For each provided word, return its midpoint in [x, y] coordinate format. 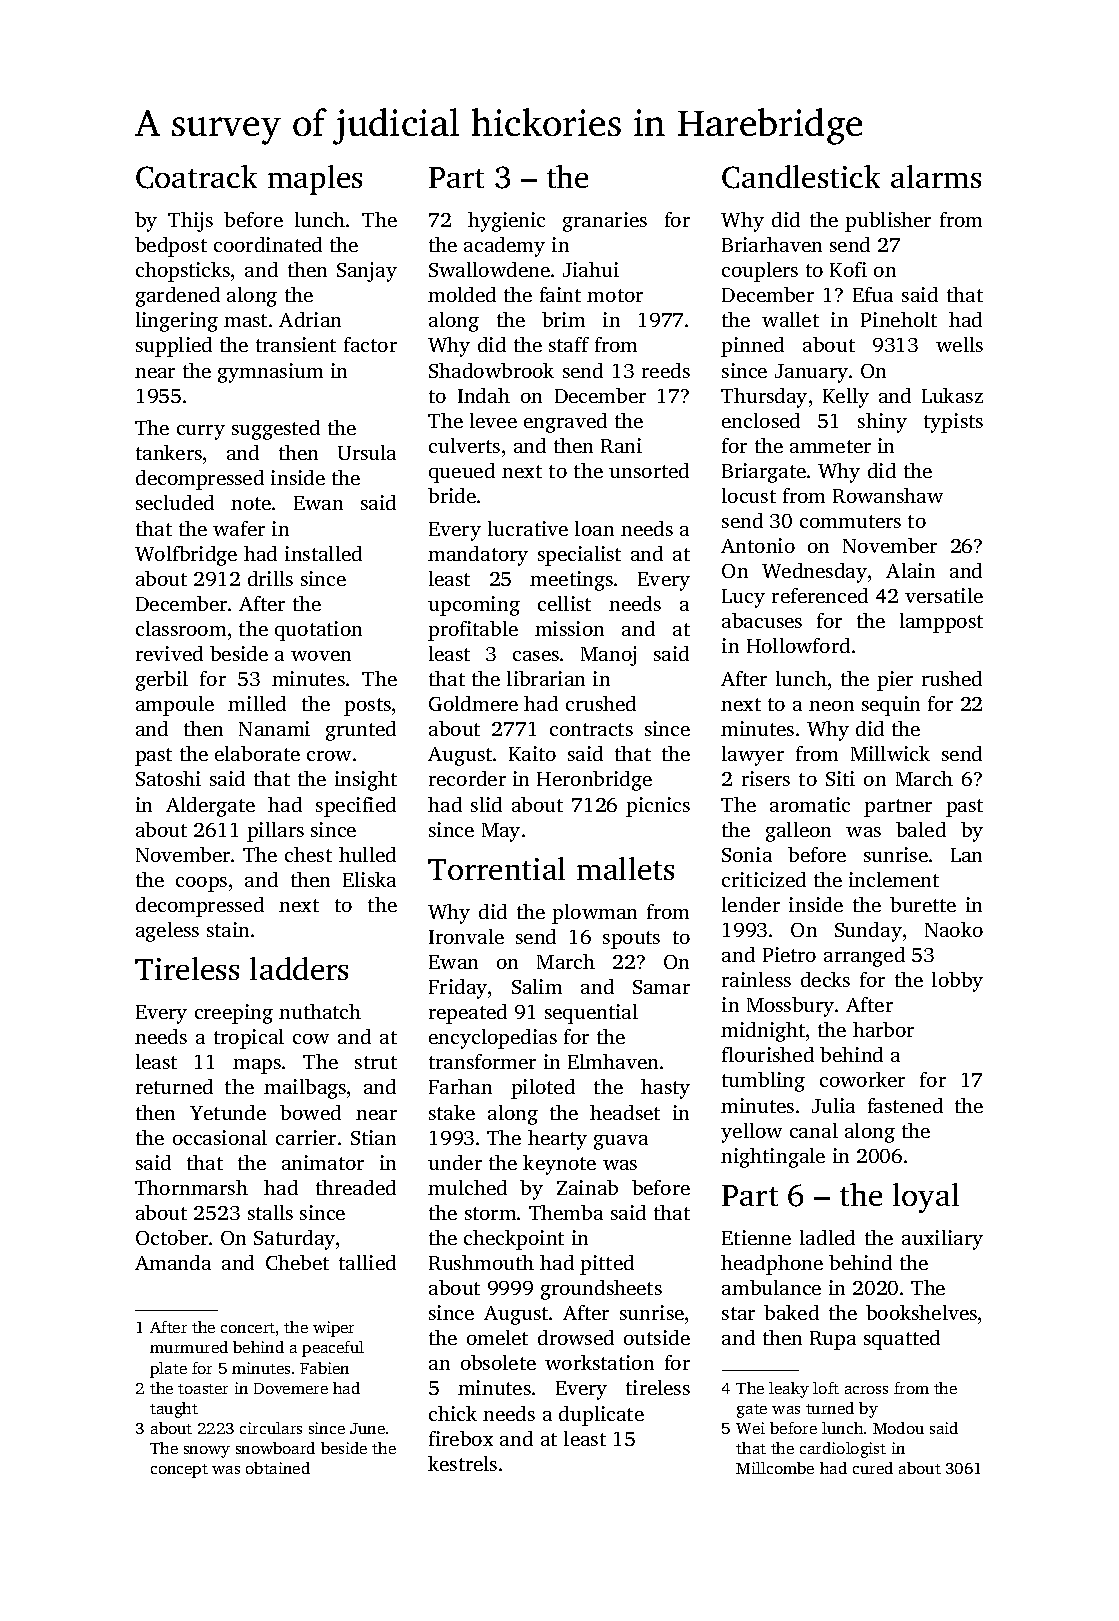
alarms [936, 176]
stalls [270, 1212]
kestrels [462, 1463]
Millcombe [775, 1468]
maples [315, 180]
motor [615, 295]
